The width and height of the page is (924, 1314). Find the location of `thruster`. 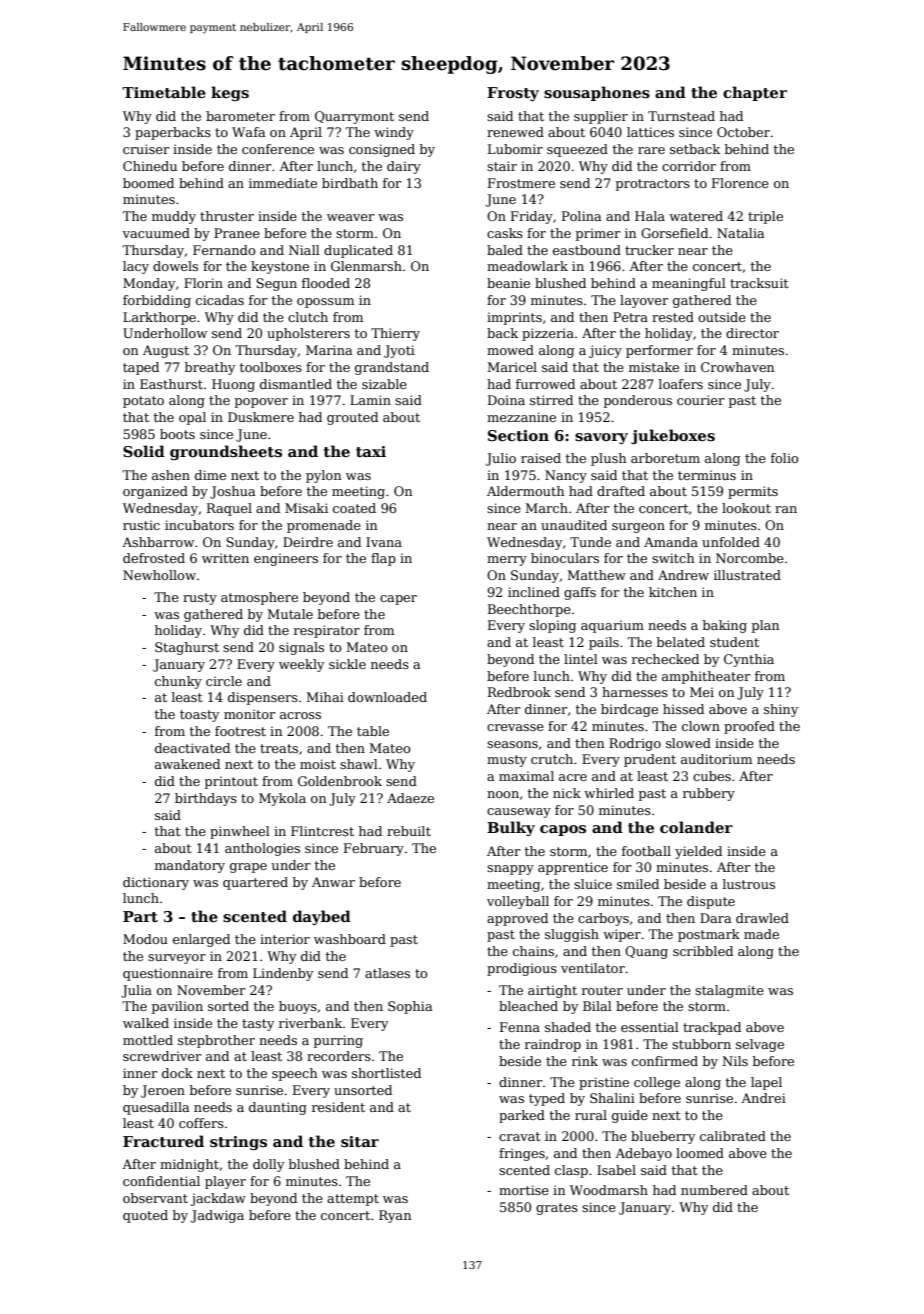

thruster is located at coordinates (227, 216).
